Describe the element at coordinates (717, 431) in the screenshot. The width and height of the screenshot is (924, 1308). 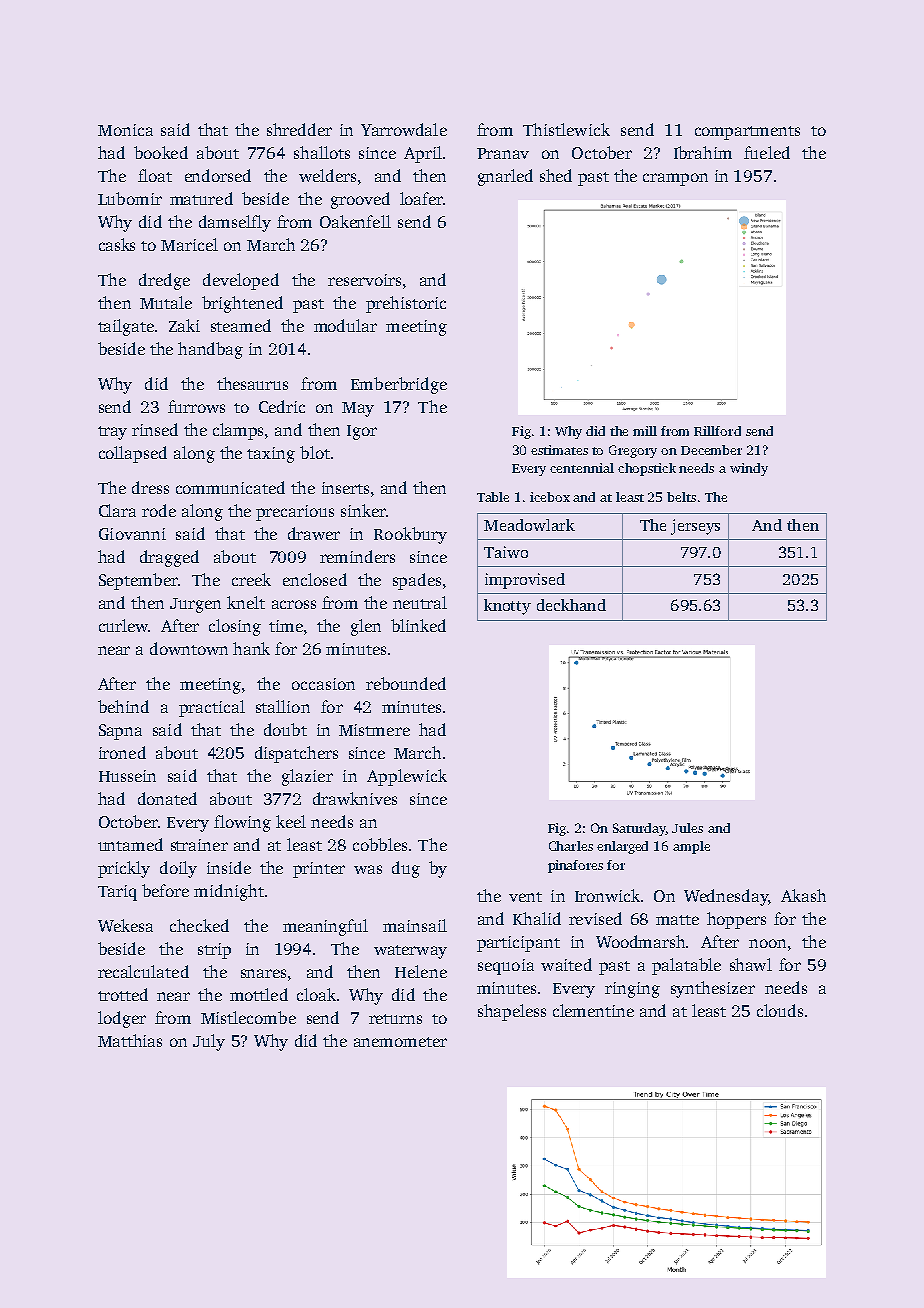
I see `Rillford` at that location.
